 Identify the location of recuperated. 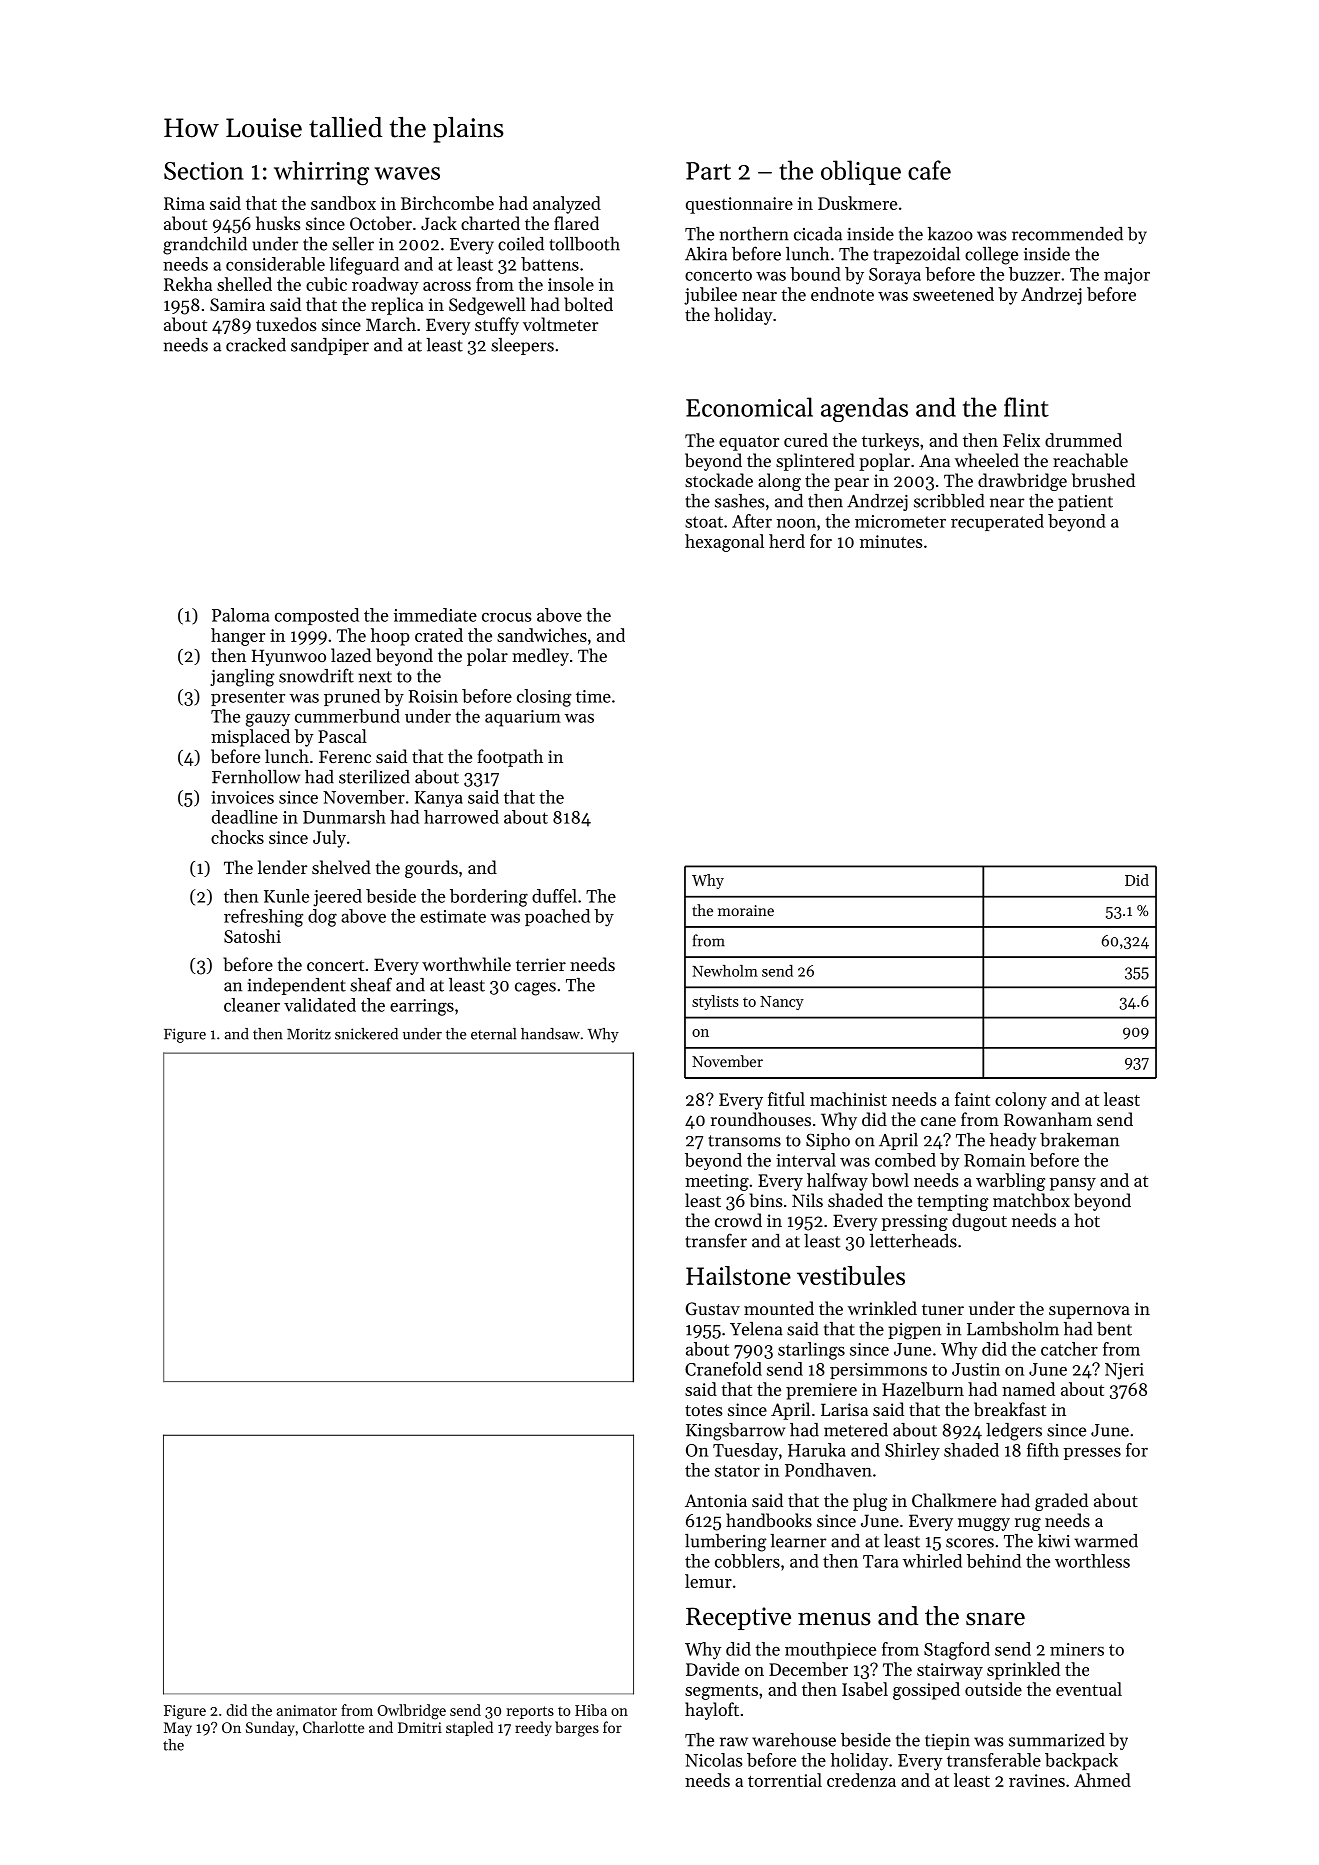
(997, 522).
